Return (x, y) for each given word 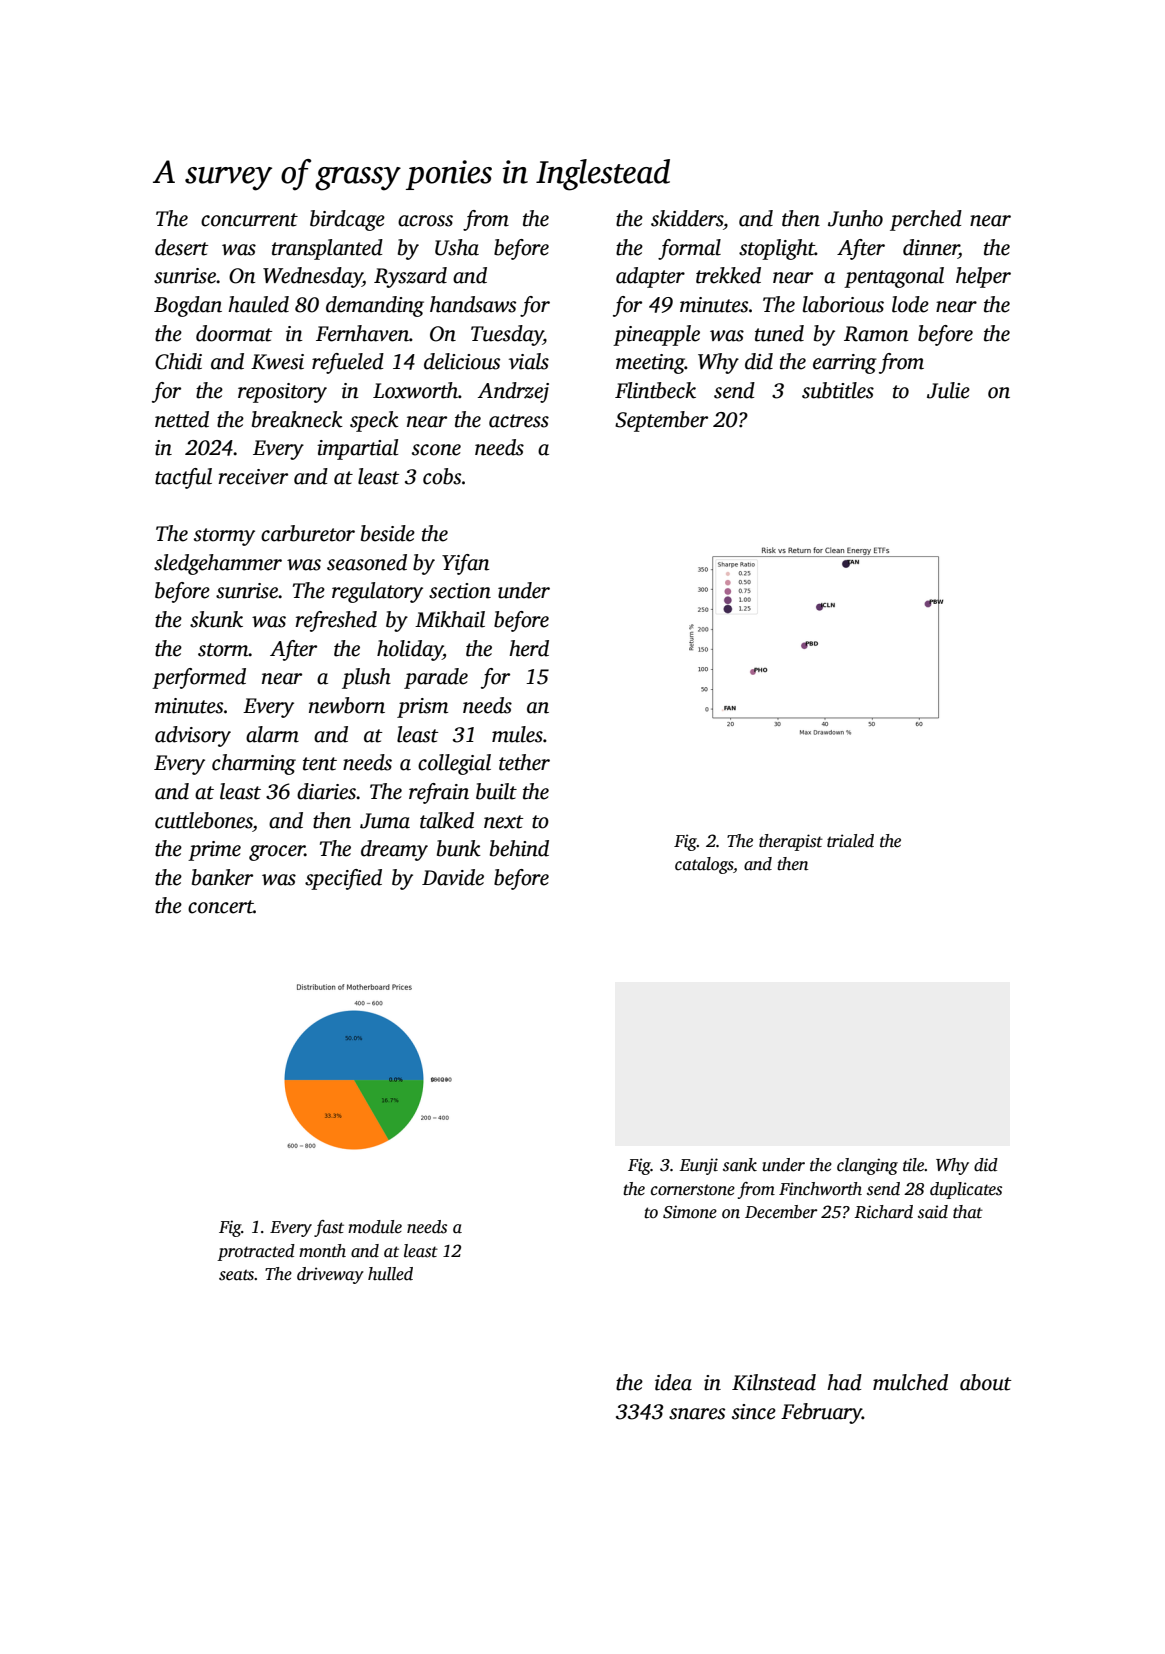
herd (529, 648)
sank (740, 1165)
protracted (256, 1252)
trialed (850, 841)
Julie (948, 390)
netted (182, 419)
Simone (690, 1212)
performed (199, 678)
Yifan (466, 564)
